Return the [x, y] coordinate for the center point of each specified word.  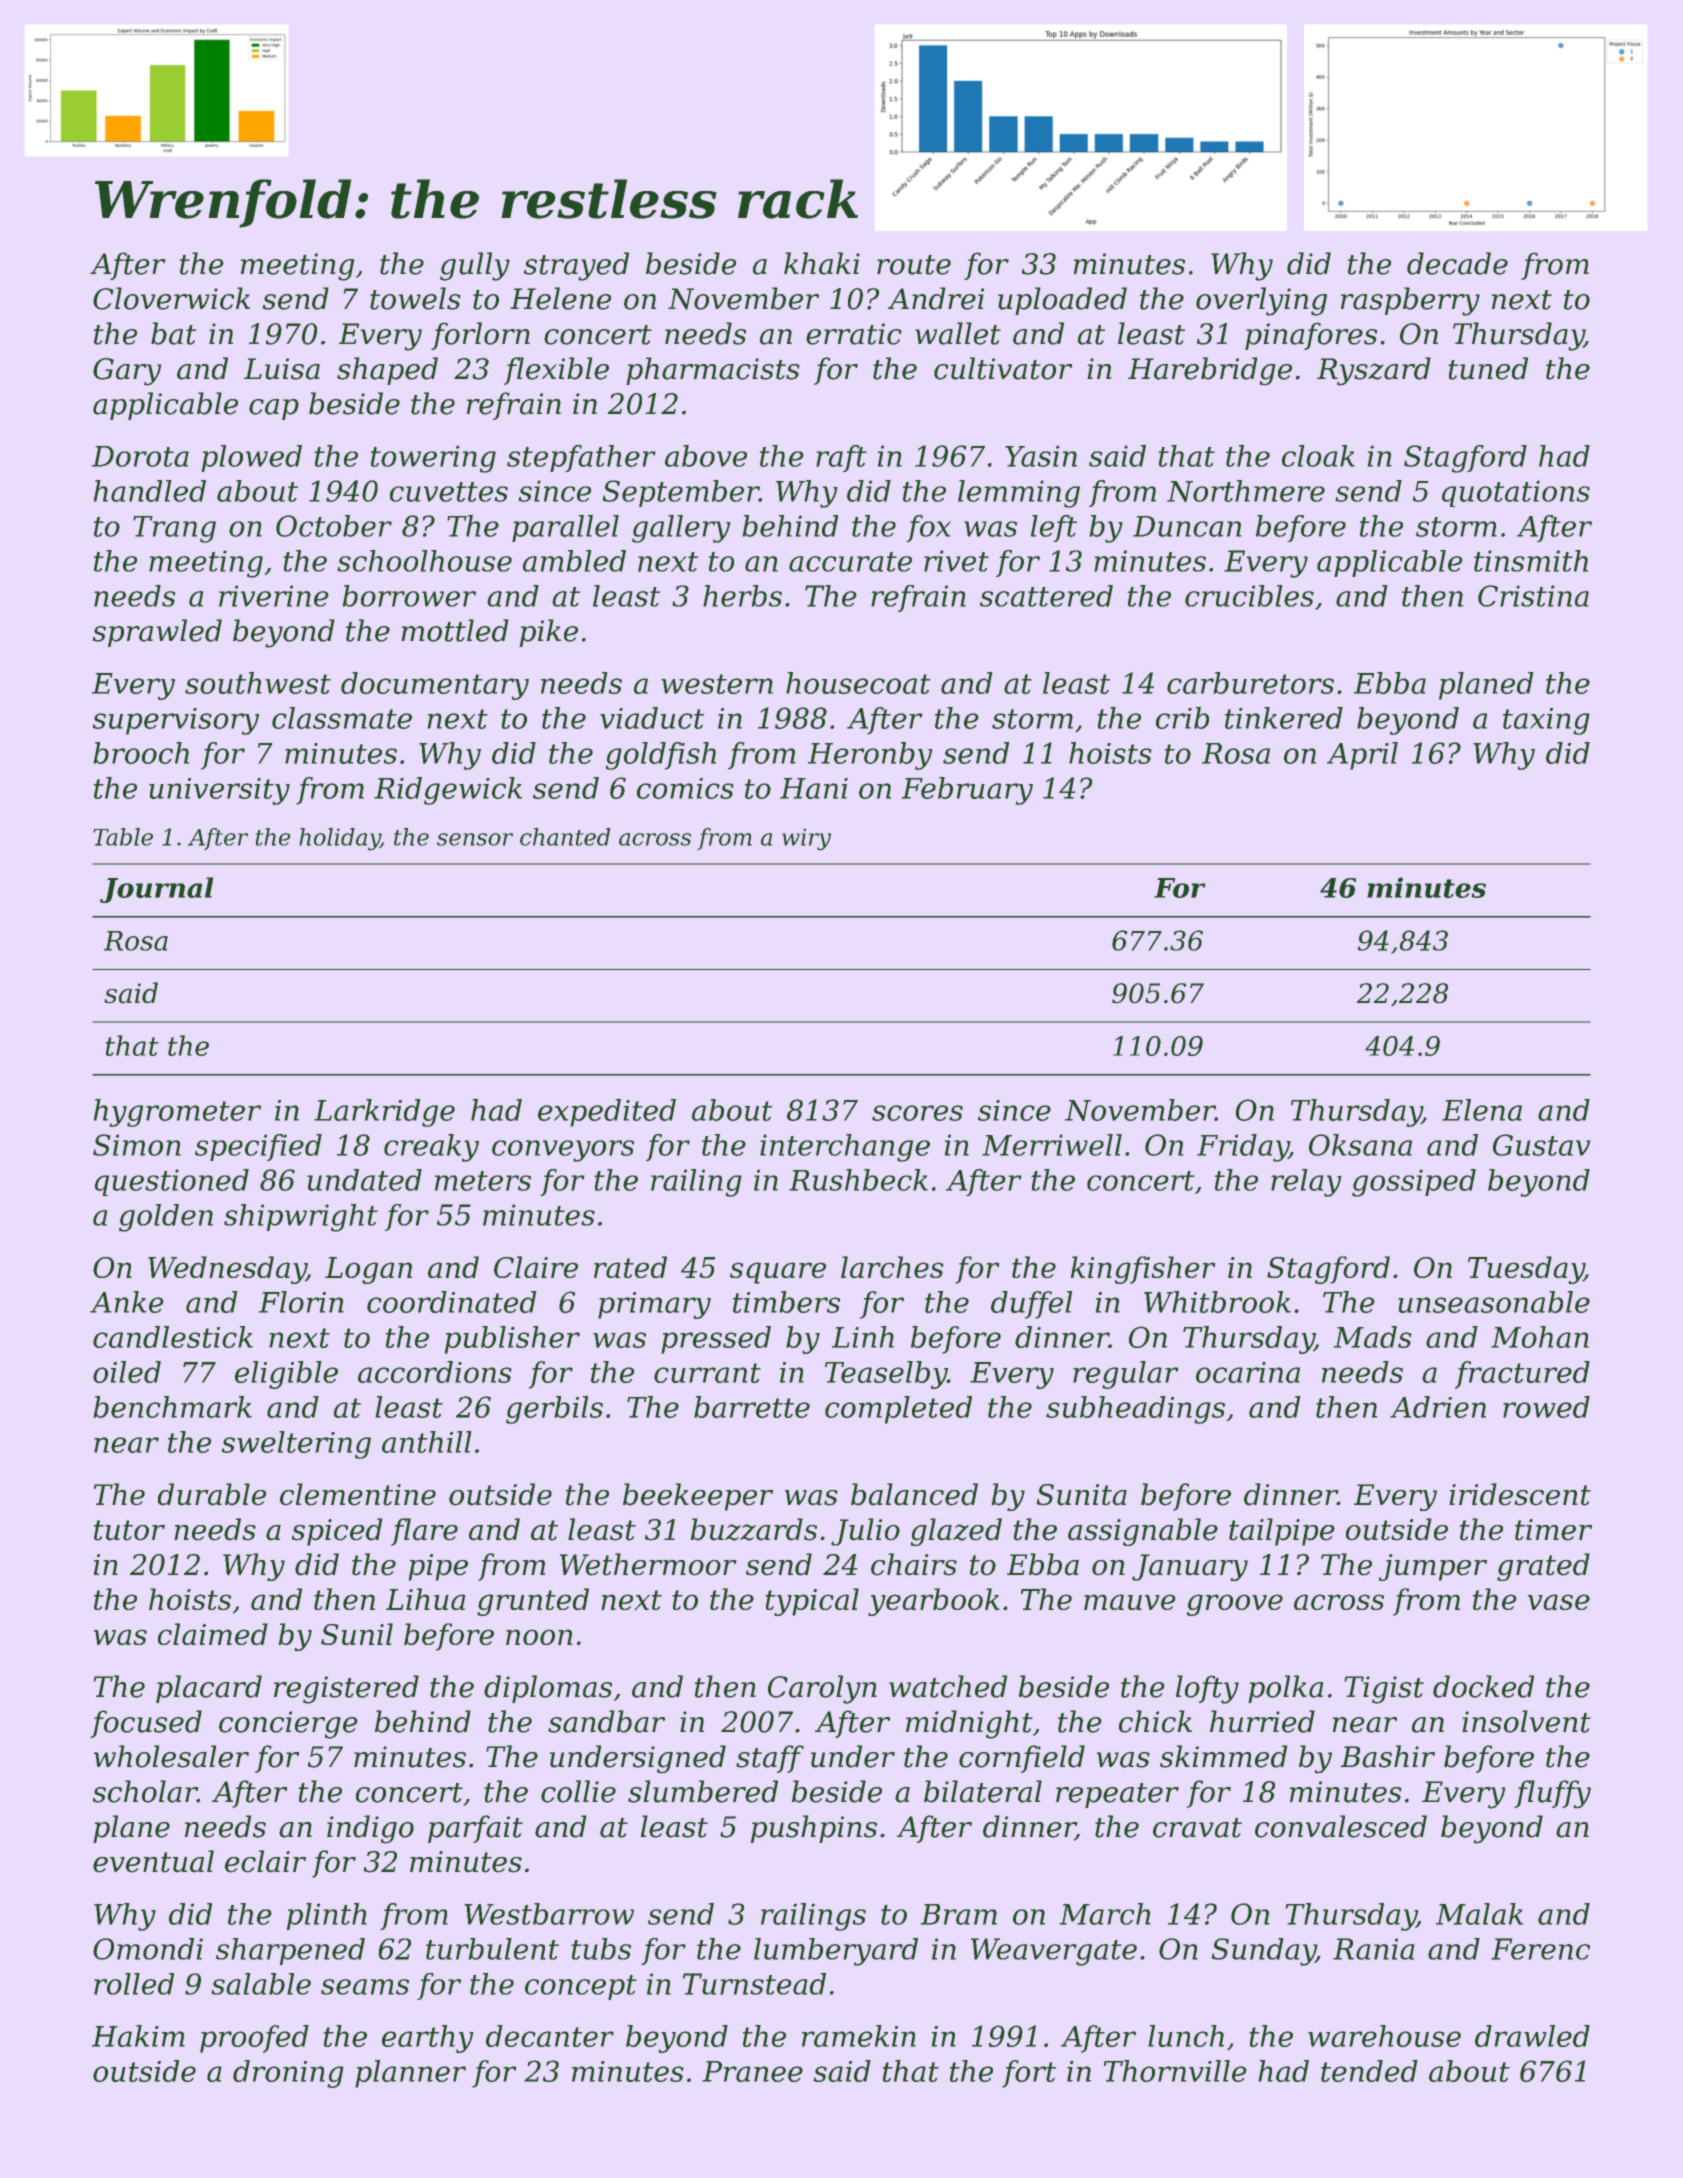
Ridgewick [448, 791]
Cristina [1533, 596]
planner [410, 2074]
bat [173, 333]
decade [1457, 263]
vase [1559, 1602]
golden [166, 1218]
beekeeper [698, 1497]
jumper [1433, 1567]
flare [424, 1532]
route [914, 265]
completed [898, 1410]
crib [1182, 718]
